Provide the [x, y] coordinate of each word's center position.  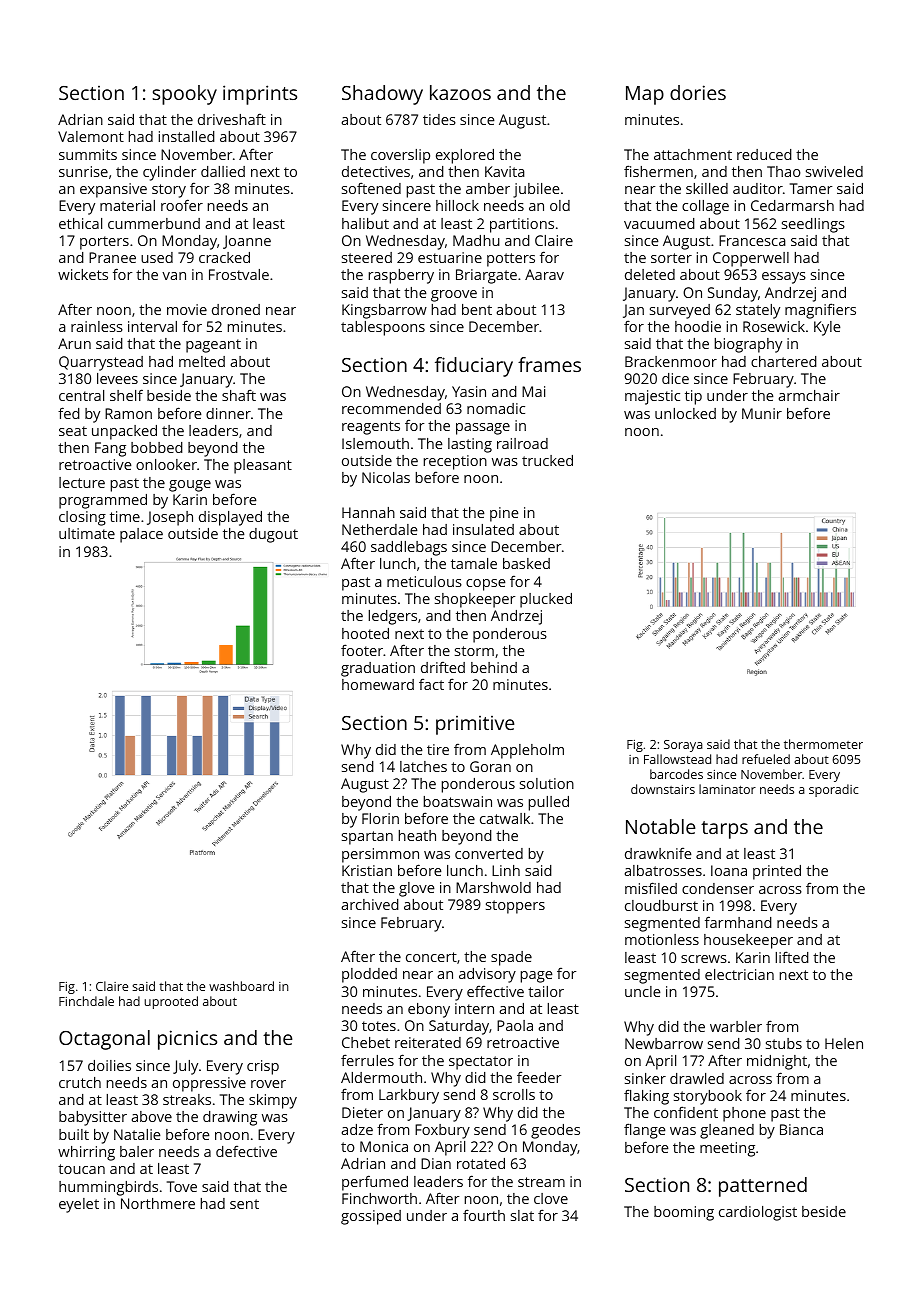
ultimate [87, 533]
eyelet [79, 1205]
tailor [546, 991]
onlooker [166, 464]
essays [784, 278]
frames [549, 364]
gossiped [371, 1217]
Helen [844, 1043]
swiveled [834, 171]
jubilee [536, 190]
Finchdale [86, 1001]
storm [474, 651]
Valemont [91, 136]
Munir [762, 413]
